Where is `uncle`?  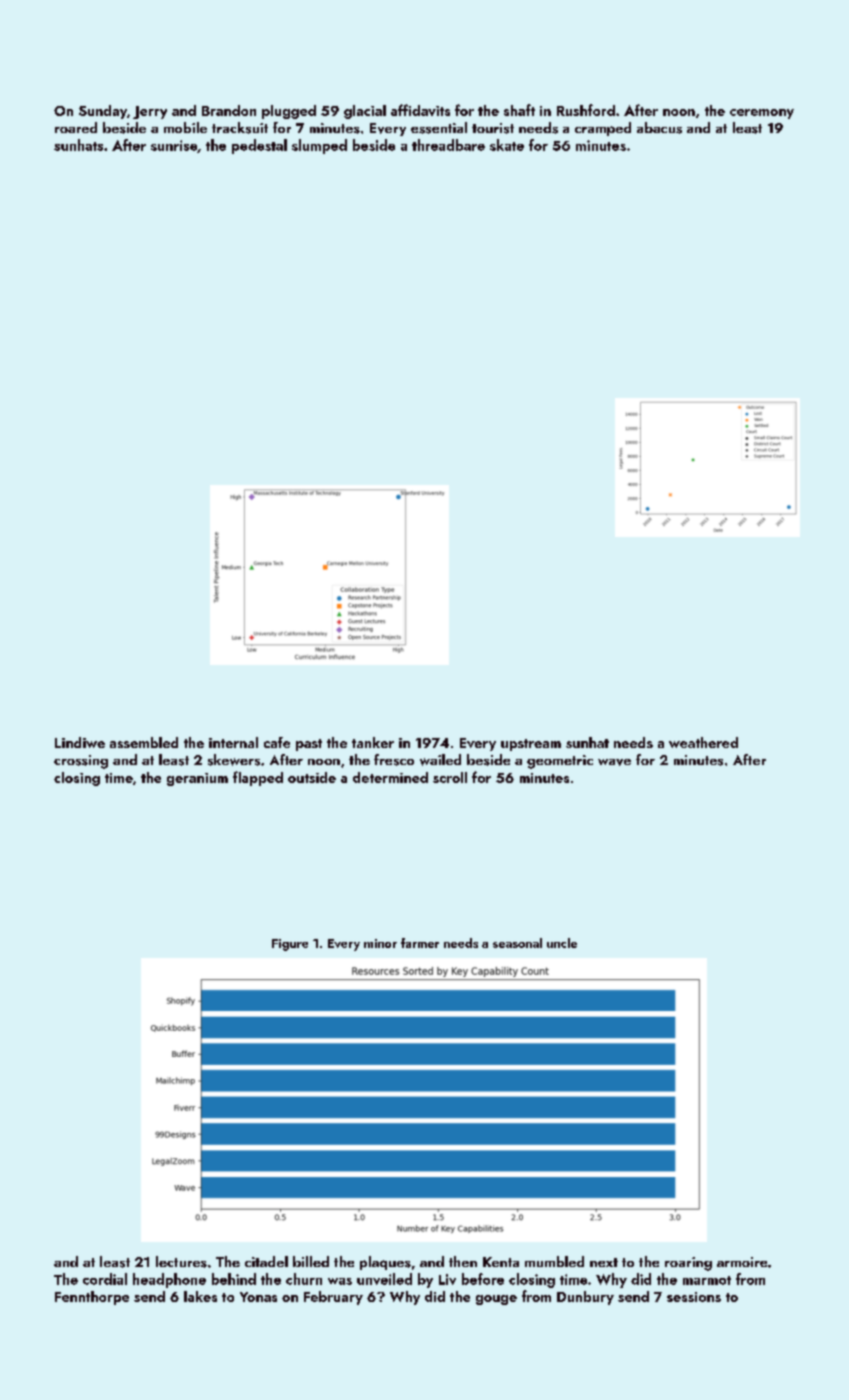 uncle is located at coordinates (562, 943).
